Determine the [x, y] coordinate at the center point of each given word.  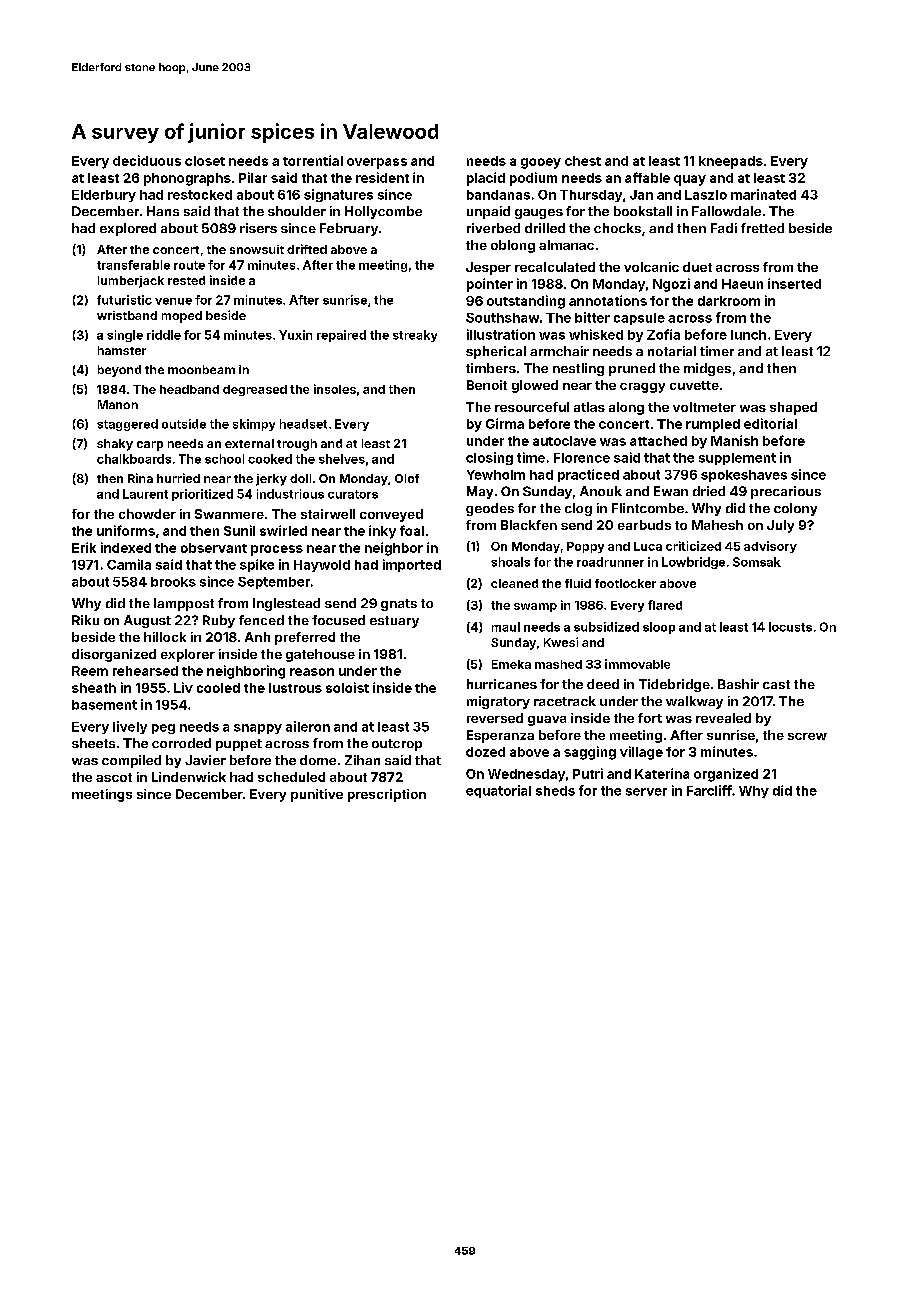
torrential [313, 160]
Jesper [488, 268]
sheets [93, 743]
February [349, 229]
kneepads [731, 162]
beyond [119, 371]
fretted [762, 228]
